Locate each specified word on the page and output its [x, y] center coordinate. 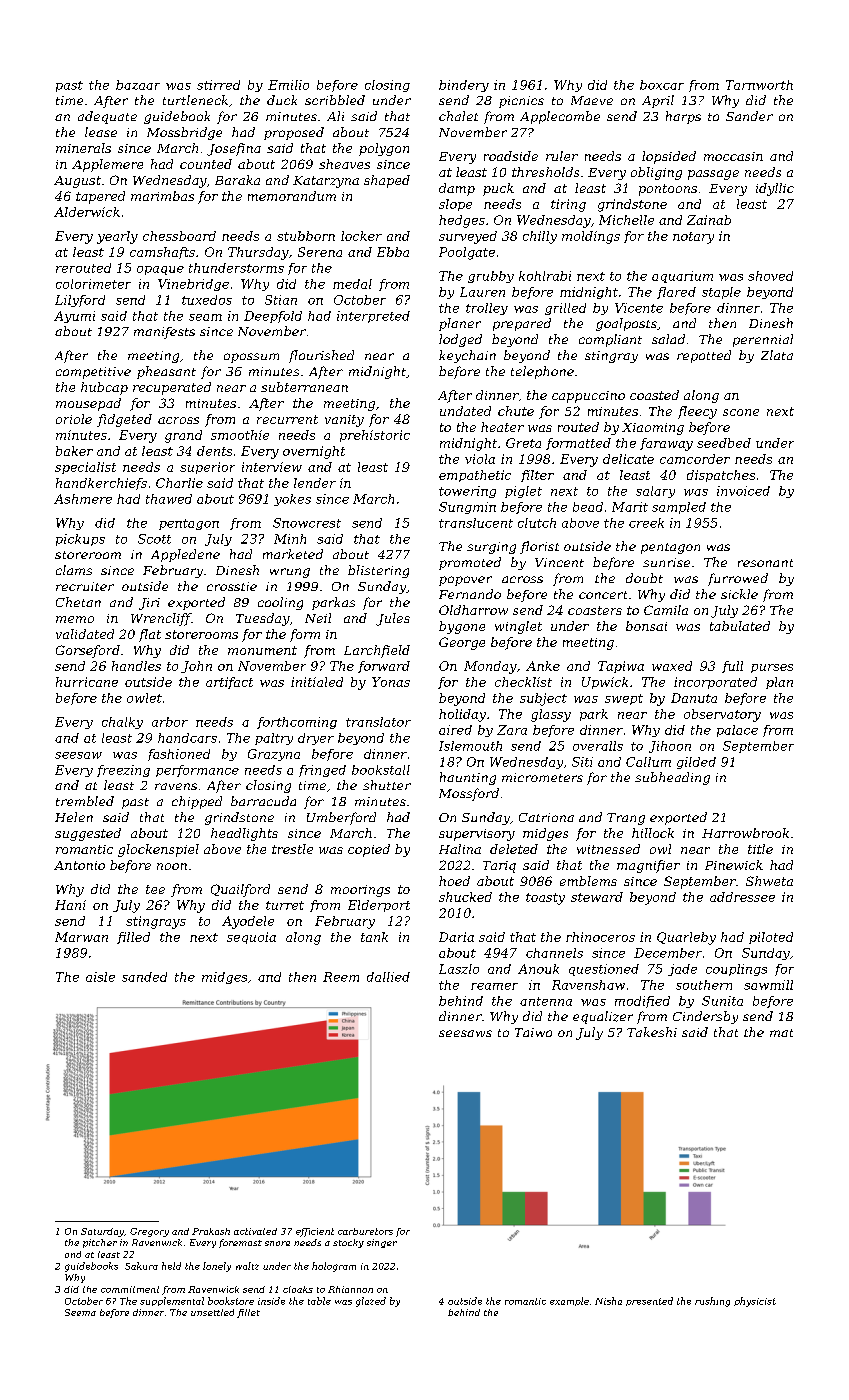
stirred [218, 85]
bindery [464, 86]
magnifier [648, 866]
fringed [322, 771]
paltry [274, 739]
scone [741, 412]
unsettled [212, 1312]
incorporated [715, 683]
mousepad [88, 404]
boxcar [662, 85]
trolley [487, 309]
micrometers [542, 777]
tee [155, 889]
